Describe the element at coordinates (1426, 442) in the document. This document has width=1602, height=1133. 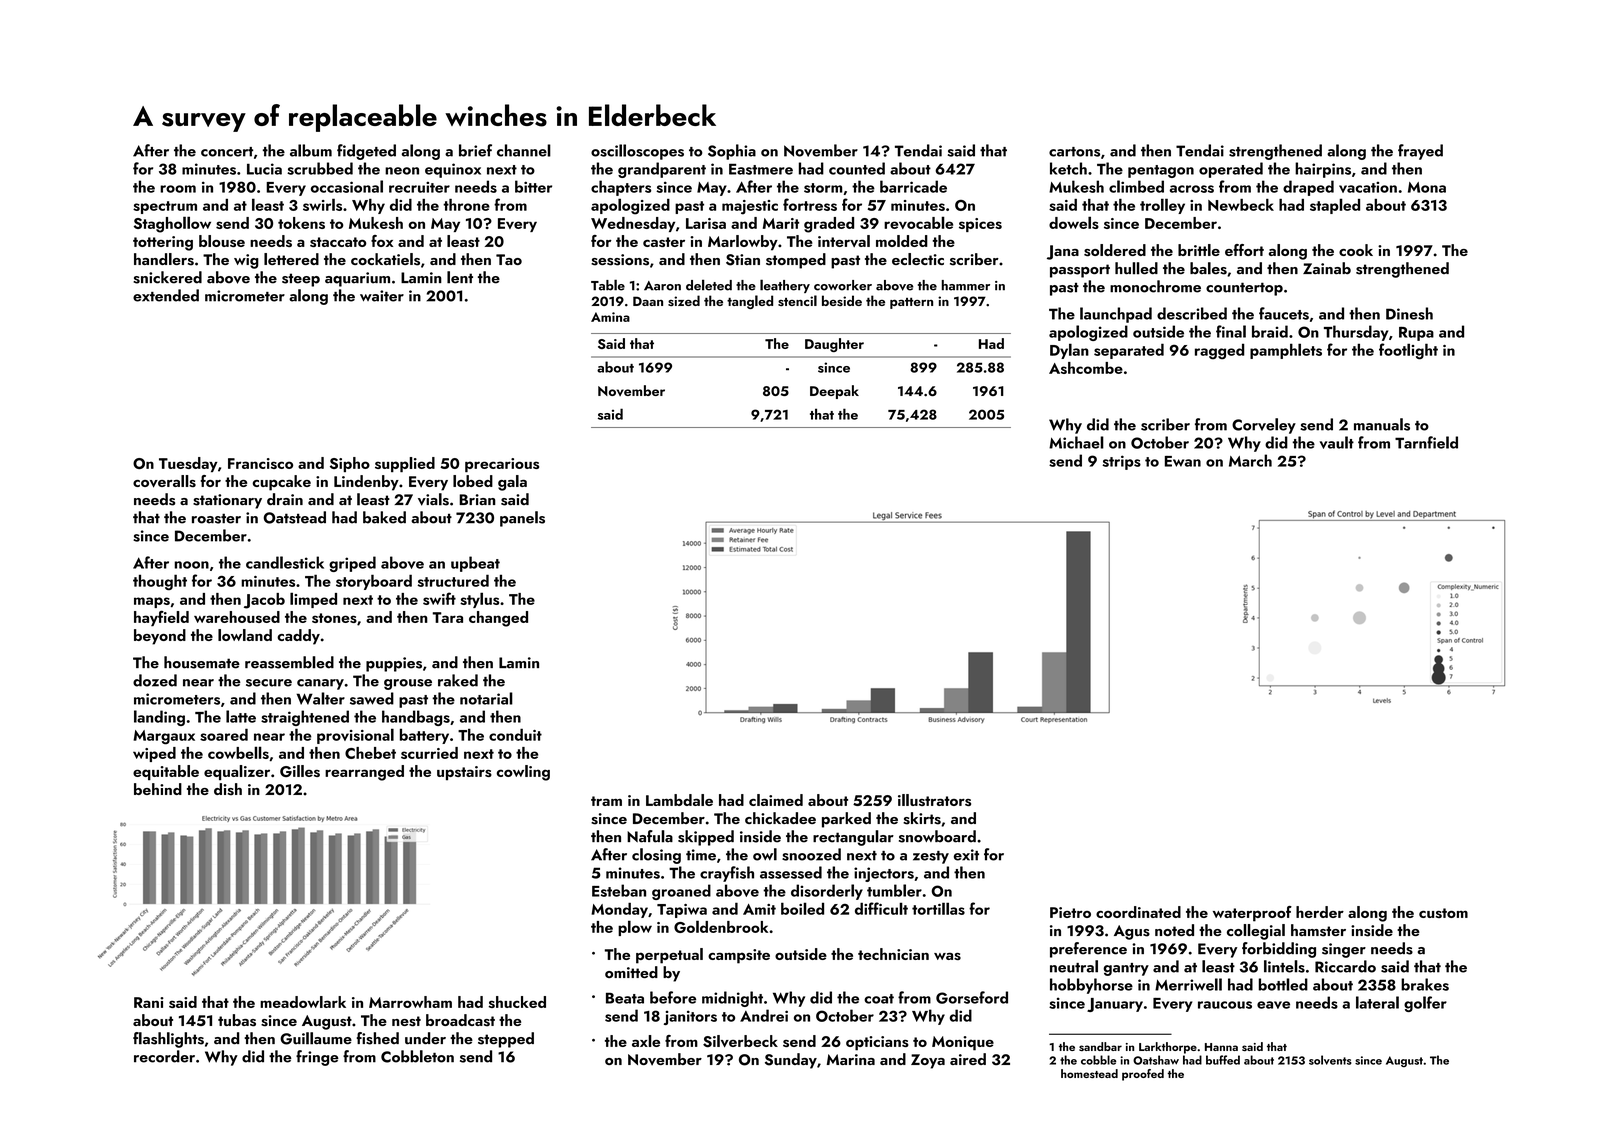
I see `Tarnfield` at that location.
